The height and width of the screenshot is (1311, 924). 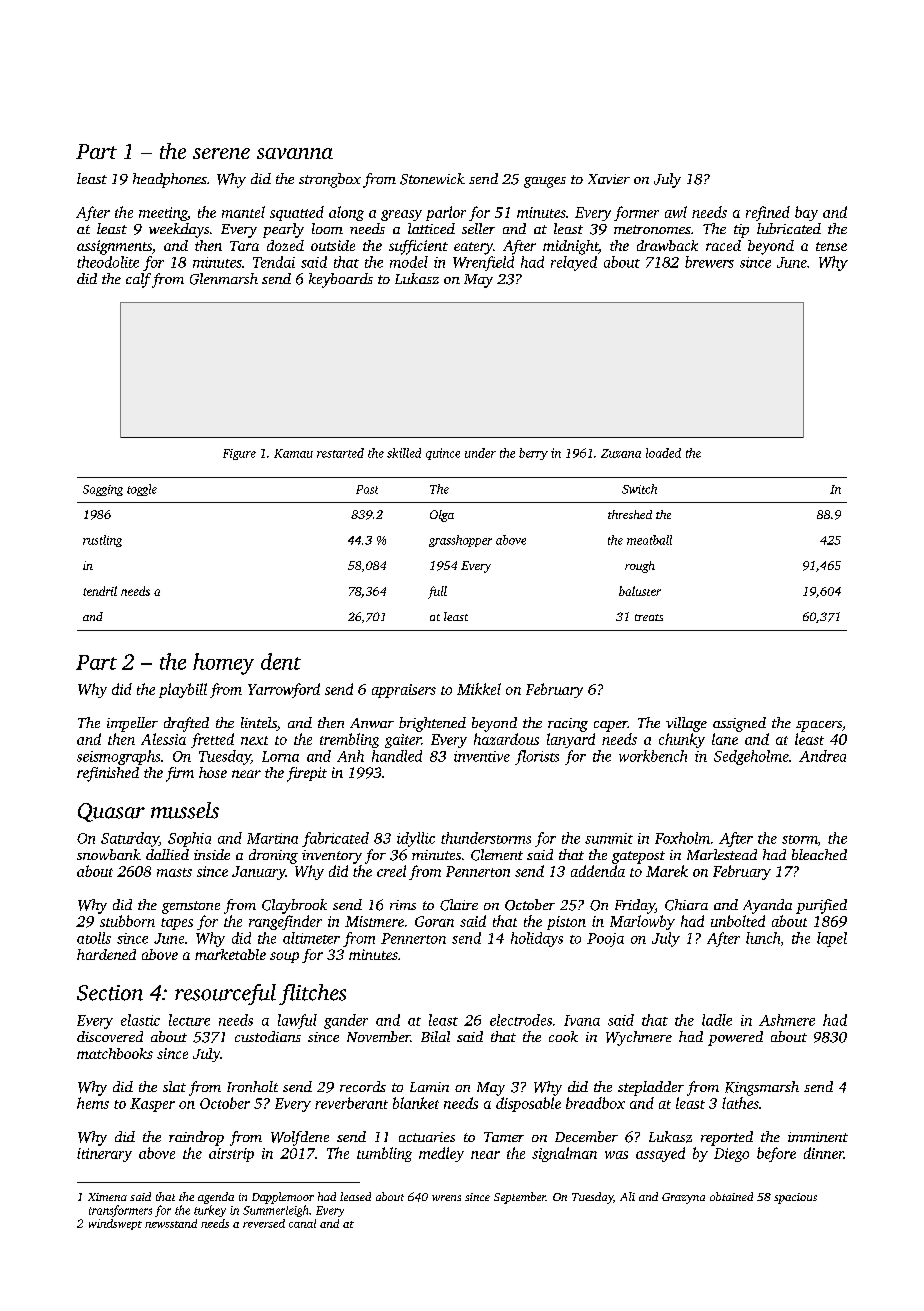 I want to click on Stonewick, so click(x=432, y=179).
